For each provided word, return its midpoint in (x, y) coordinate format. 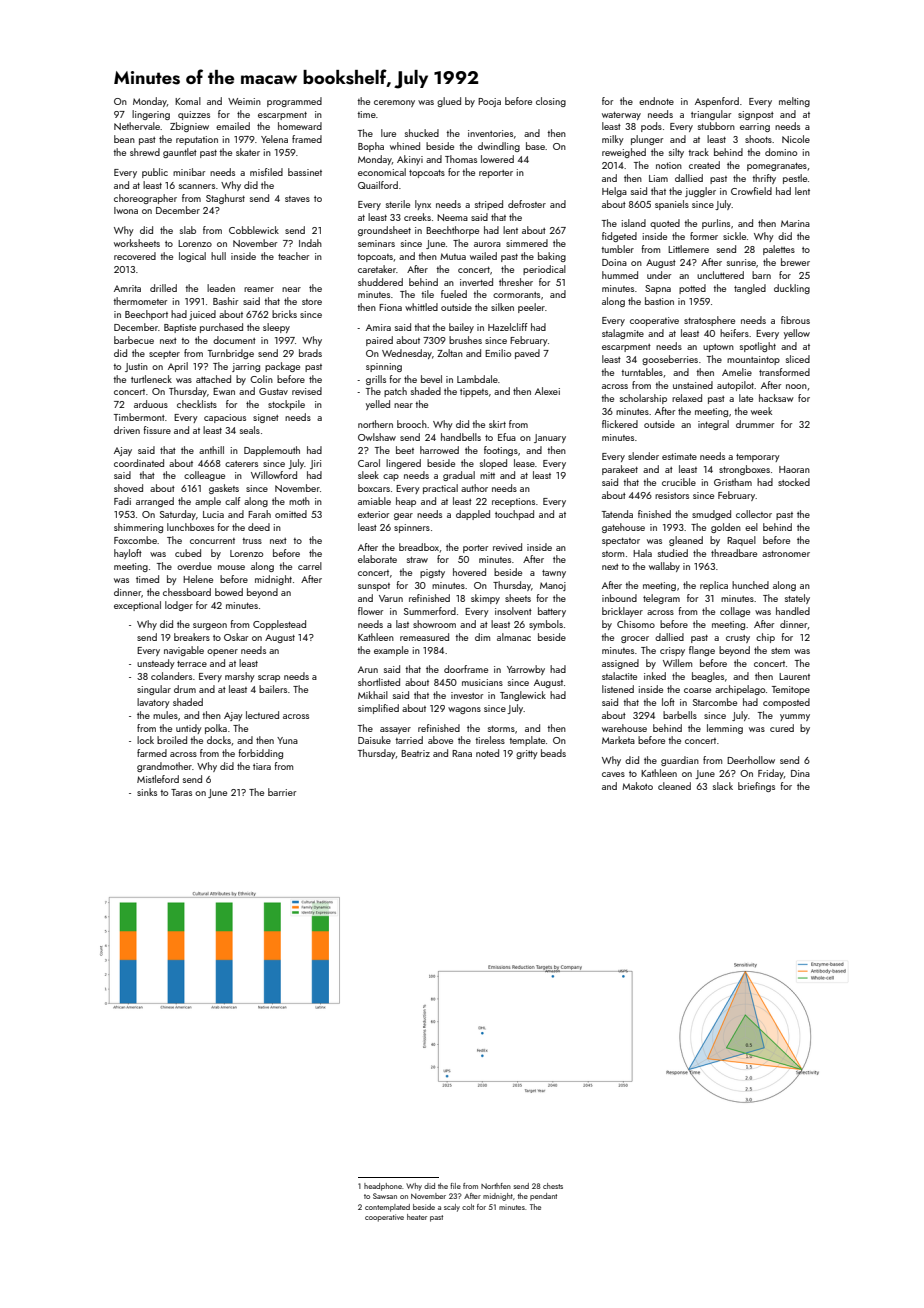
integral (713, 425)
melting (794, 102)
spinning (384, 367)
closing (551, 102)
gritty (527, 754)
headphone (383, 1187)
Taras (181, 792)
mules (165, 715)
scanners (197, 186)
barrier (282, 792)
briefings (756, 787)
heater (417, 1217)
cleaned (674, 786)
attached (213, 379)
